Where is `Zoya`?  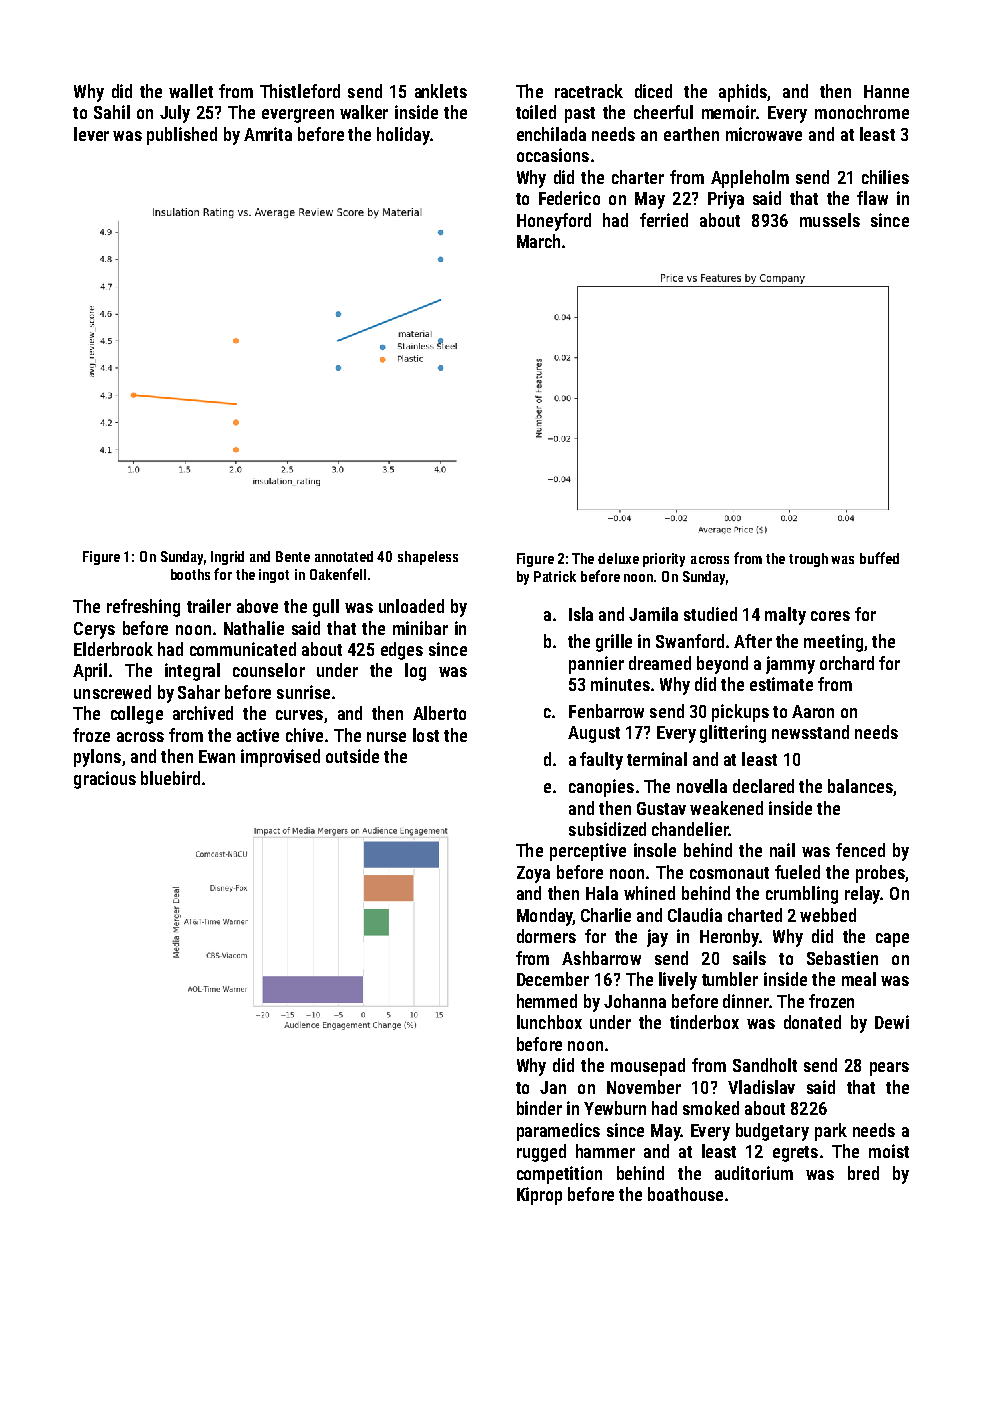
Zoya is located at coordinates (533, 874).
